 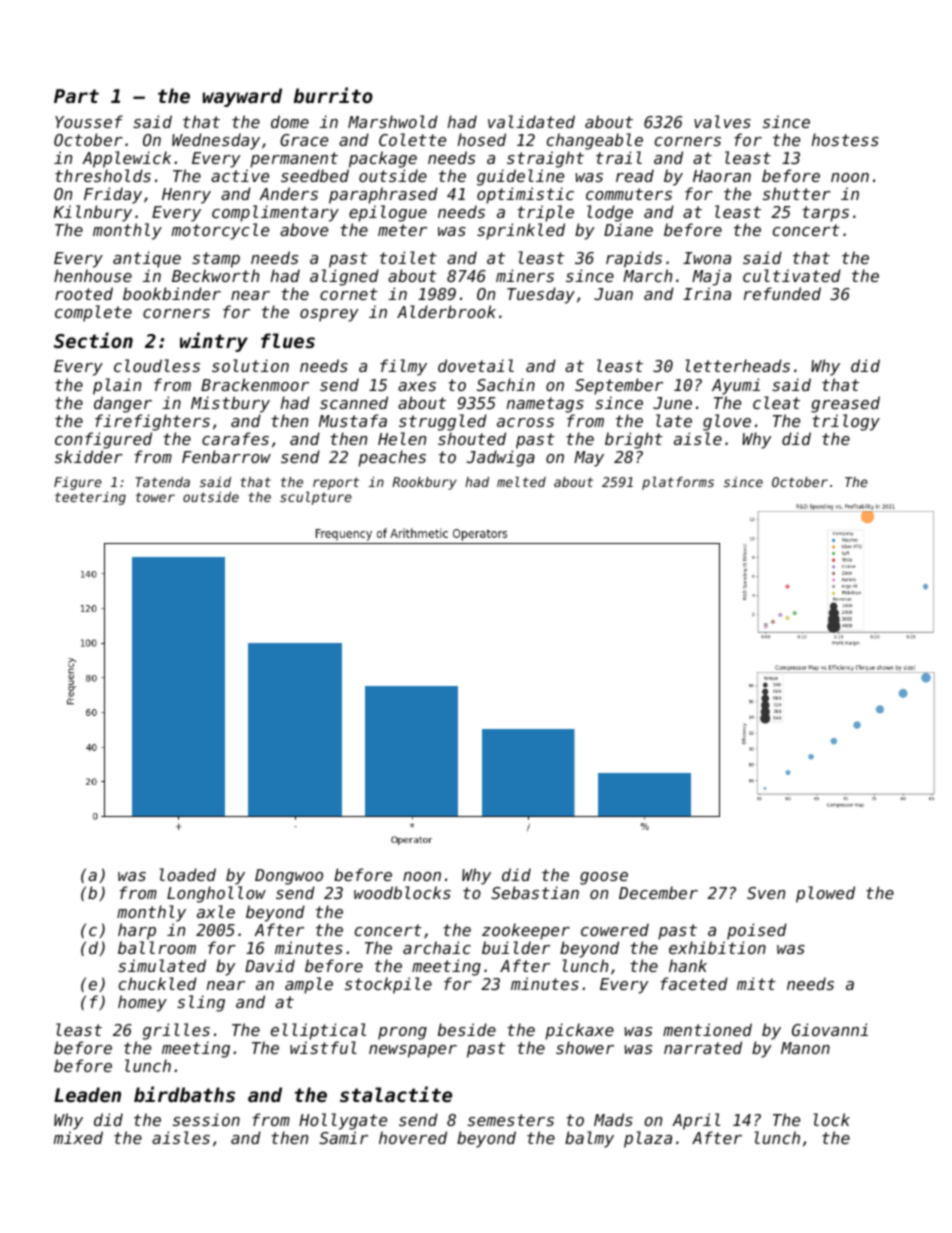 I want to click on mixed, so click(x=78, y=1137).
